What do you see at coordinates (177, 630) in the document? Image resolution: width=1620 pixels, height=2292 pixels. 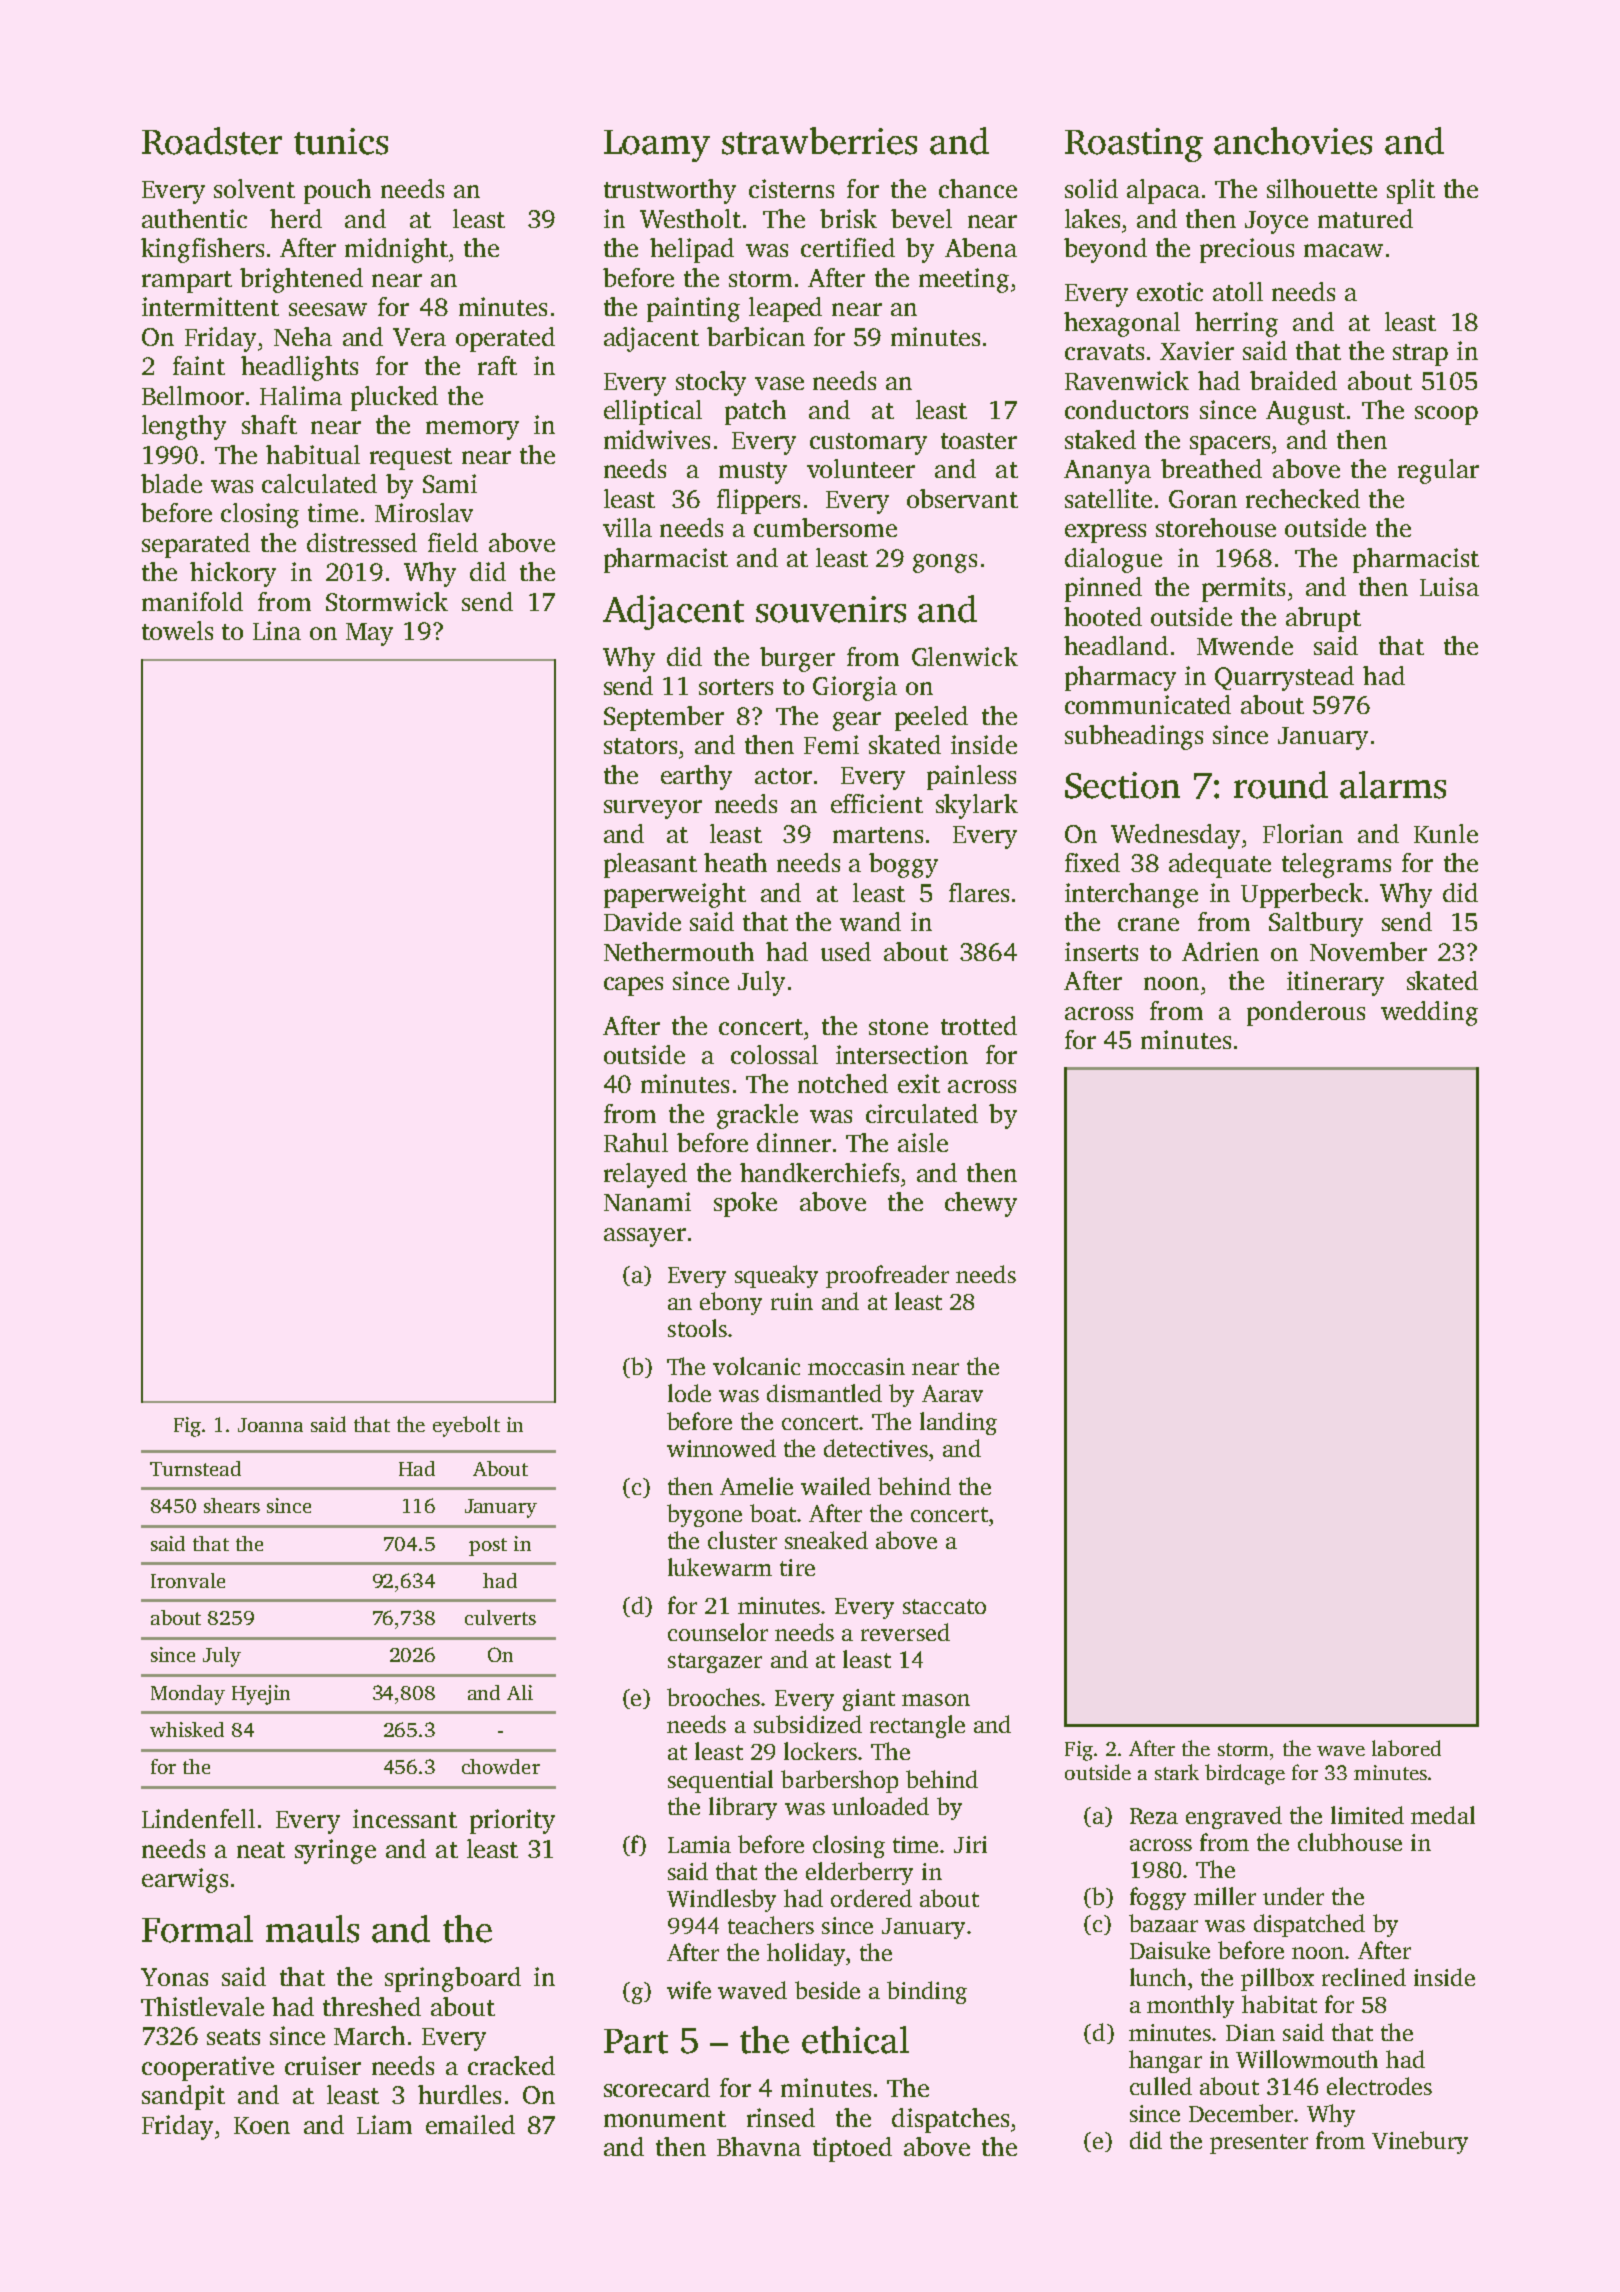 I see `towels` at bounding box center [177, 630].
